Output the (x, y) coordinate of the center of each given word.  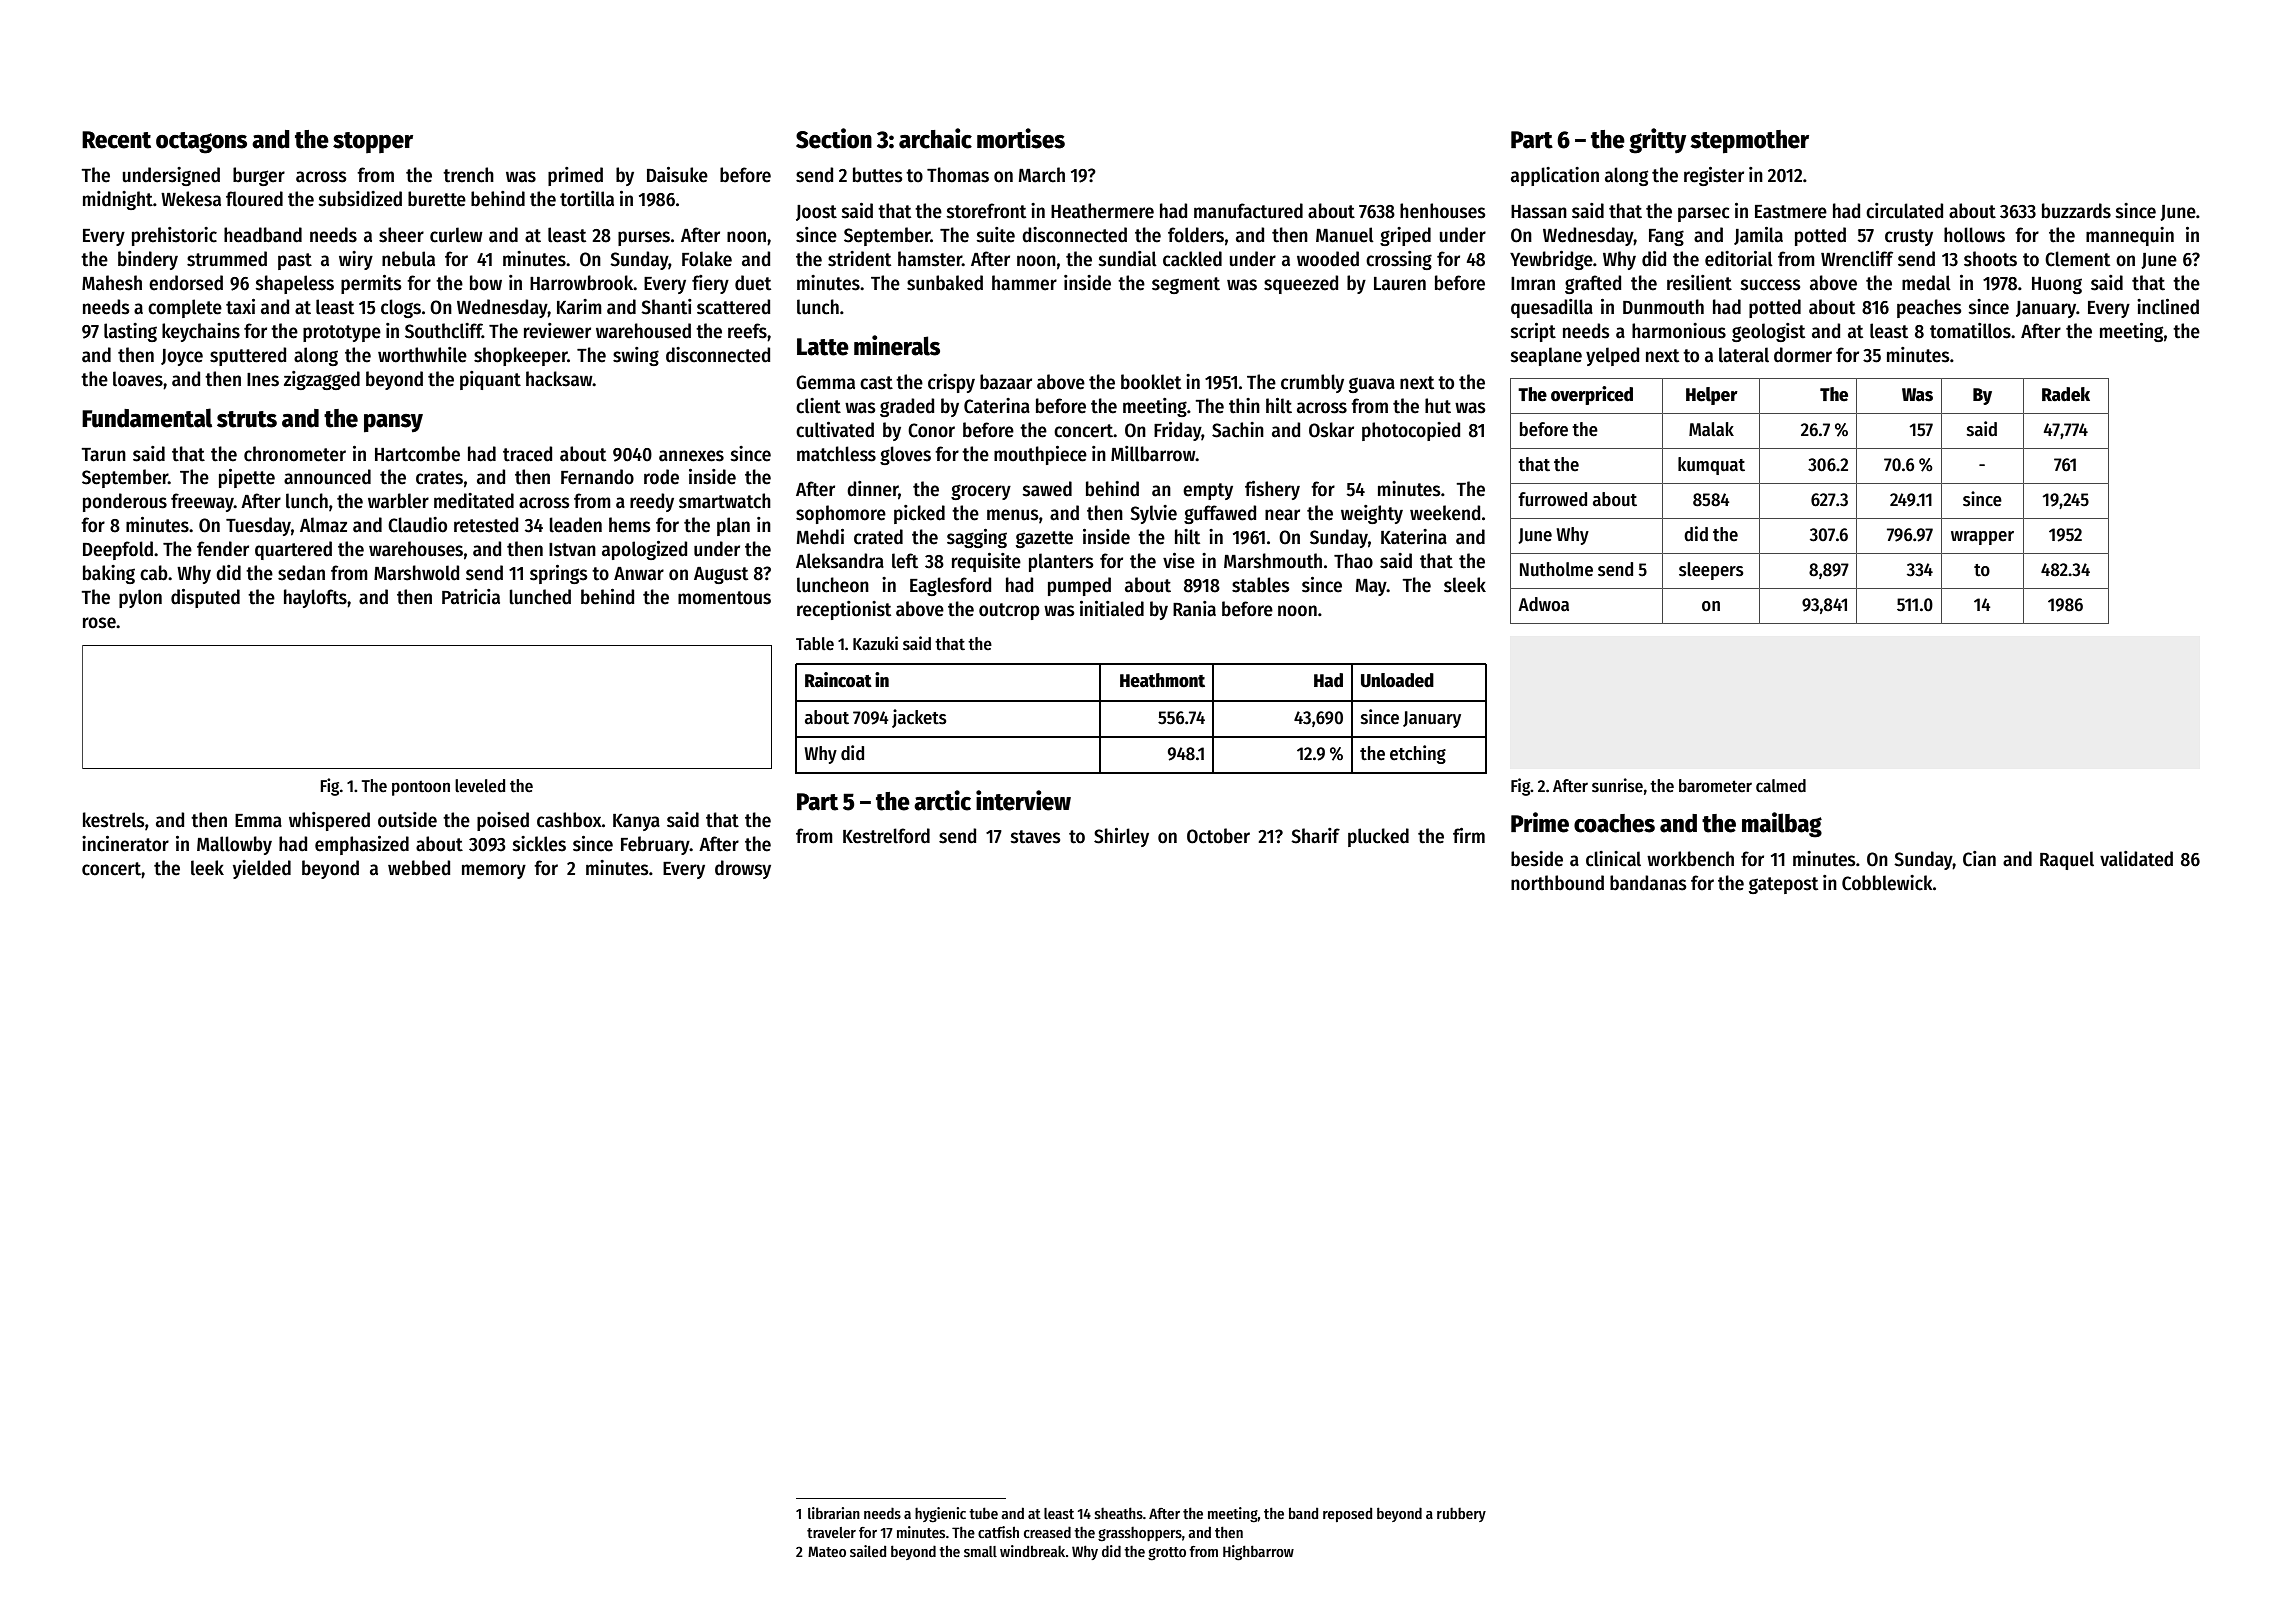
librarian (834, 1513)
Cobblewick (1887, 883)
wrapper (1982, 538)
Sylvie (1153, 514)
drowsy (743, 869)
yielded (262, 869)
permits (371, 284)
